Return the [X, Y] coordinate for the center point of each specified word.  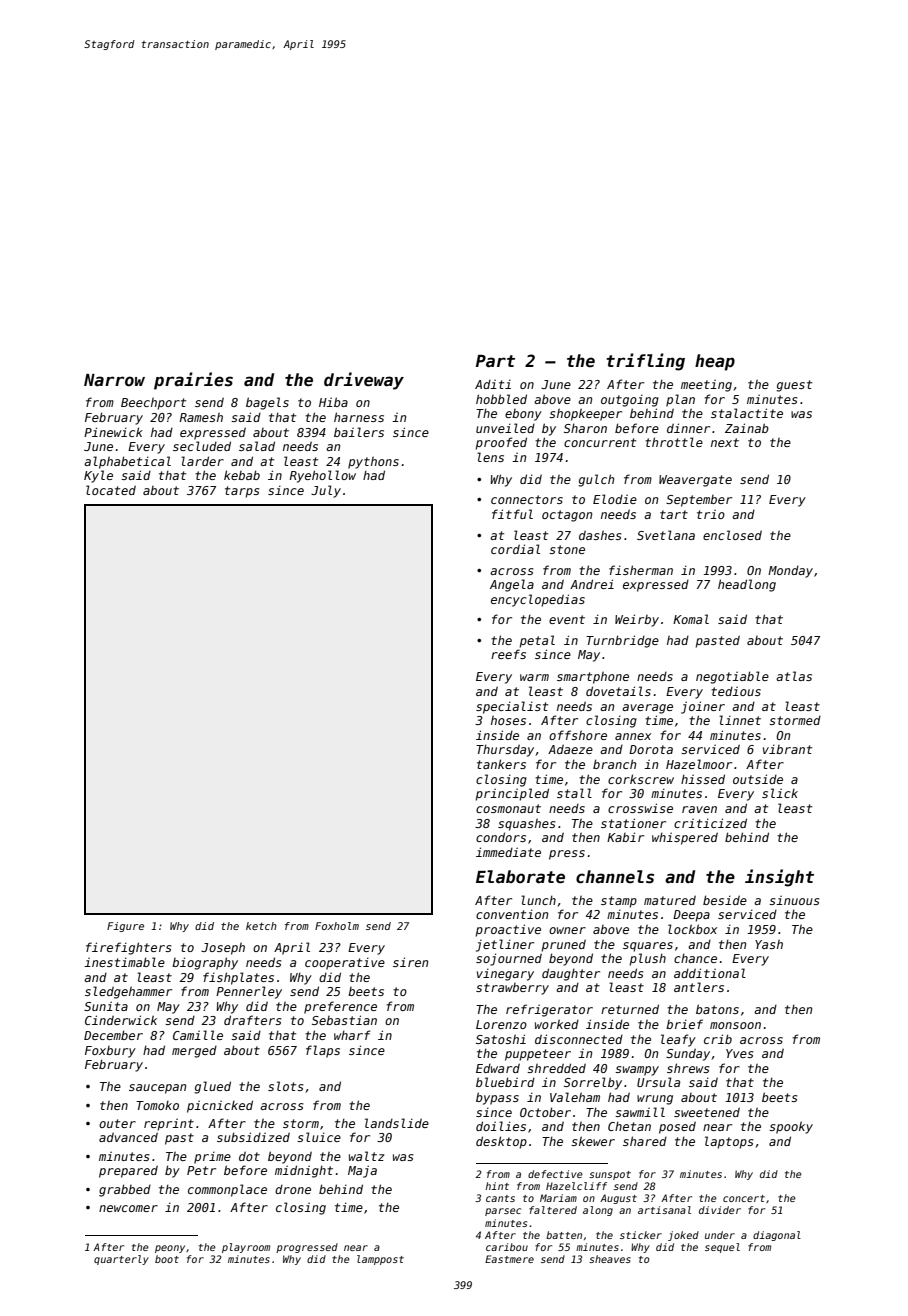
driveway [364, 381]
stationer [633, 823]
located [111, 490]
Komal [691, 619]
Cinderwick [121, 1020]
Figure [125, 927]
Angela [512, 585]
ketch [261, 926]
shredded [556, 1068]
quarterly [121, 1260]
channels [615, 877]
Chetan [629, 1126]
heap [715, 362]
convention [512, 914]
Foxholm [337, 926]
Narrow [114, 380]
